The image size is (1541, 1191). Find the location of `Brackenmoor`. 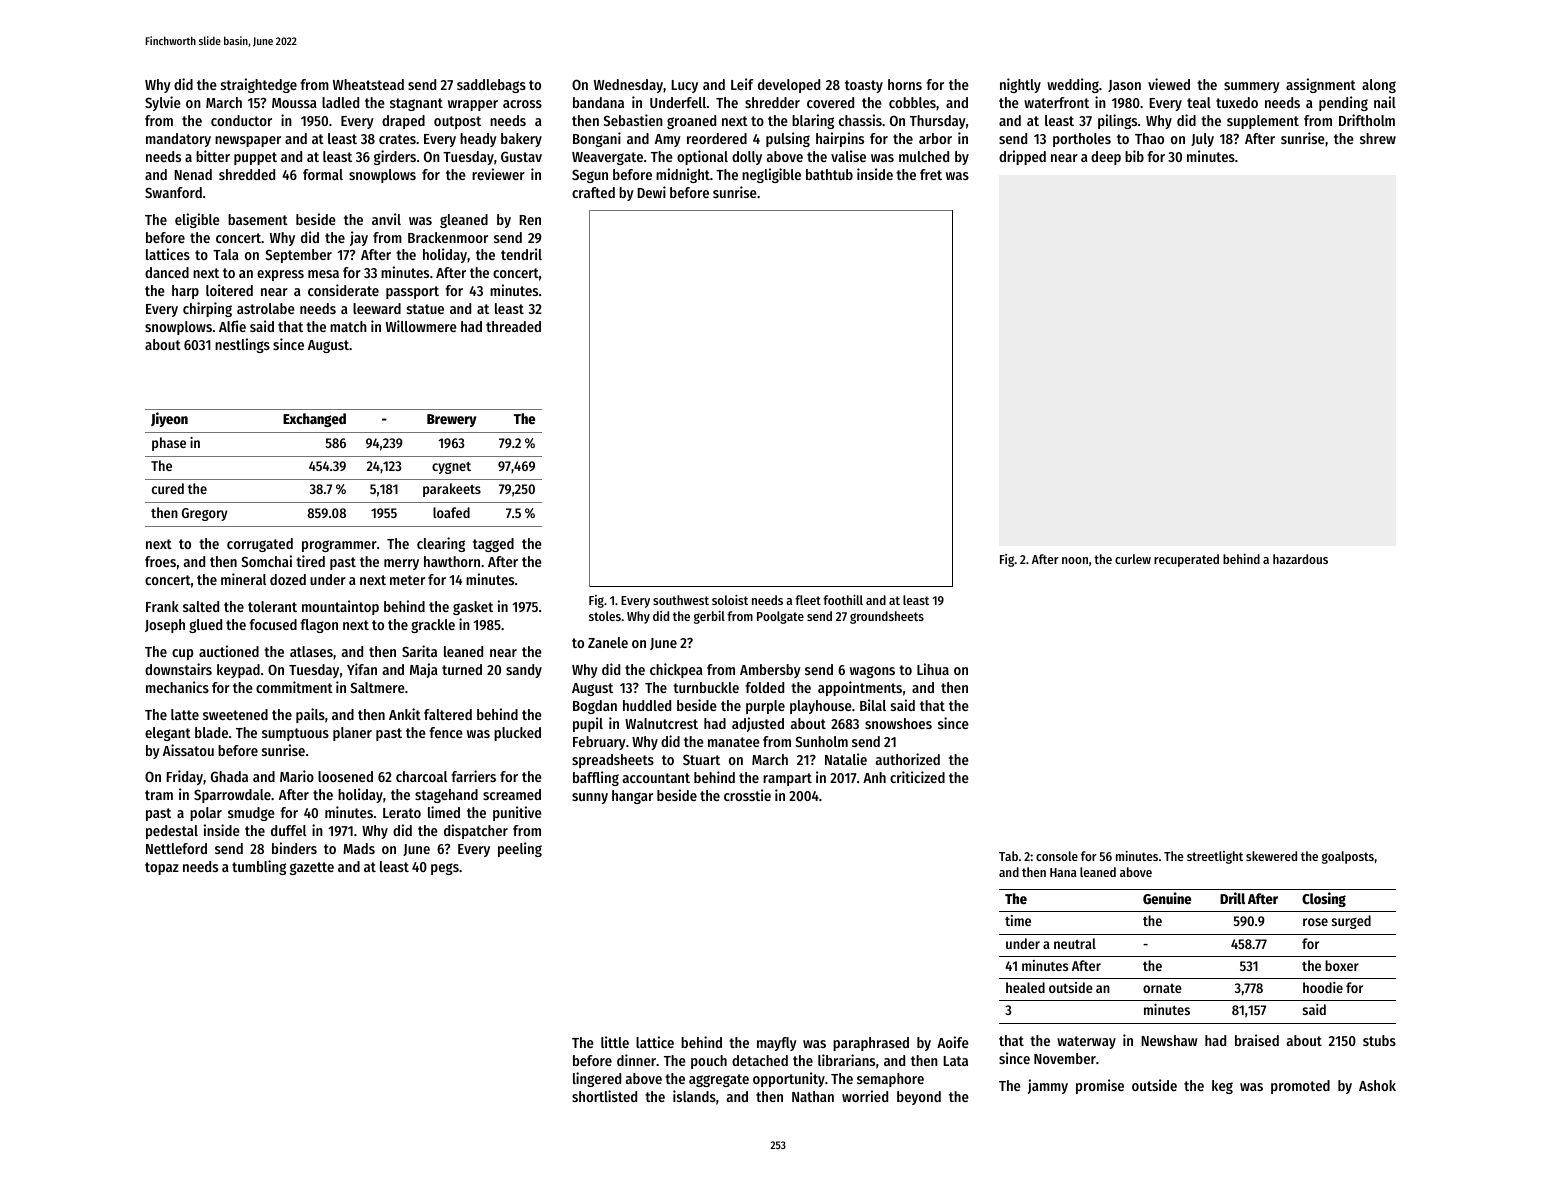

Brackenmoor is located at coordinates (448, 237).
